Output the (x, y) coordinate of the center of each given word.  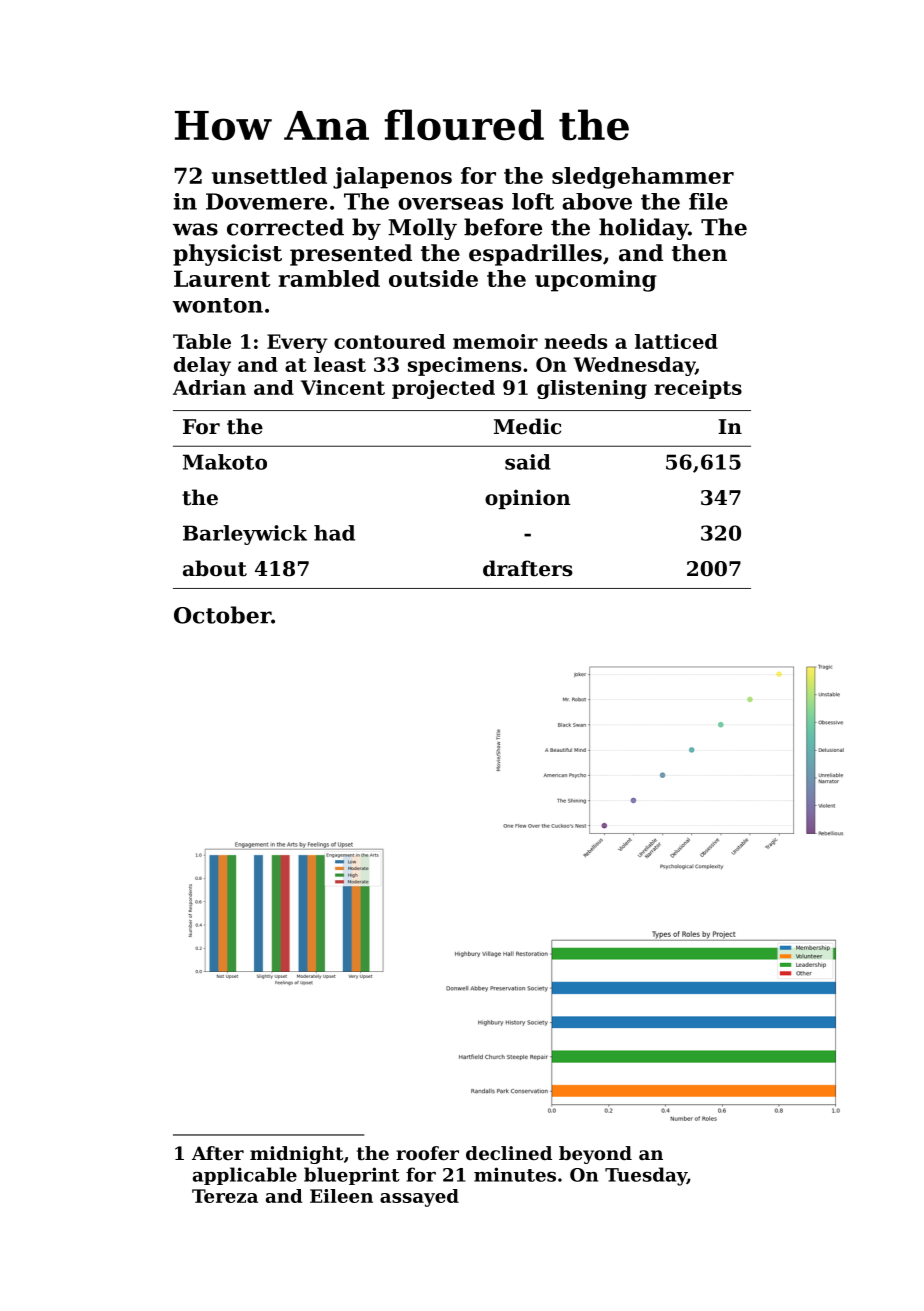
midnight (296, 1155)
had (334, 533)
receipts (698, 389)
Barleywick (245, 535)
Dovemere (266, 201)
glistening (592, 389)
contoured (389, 341)
